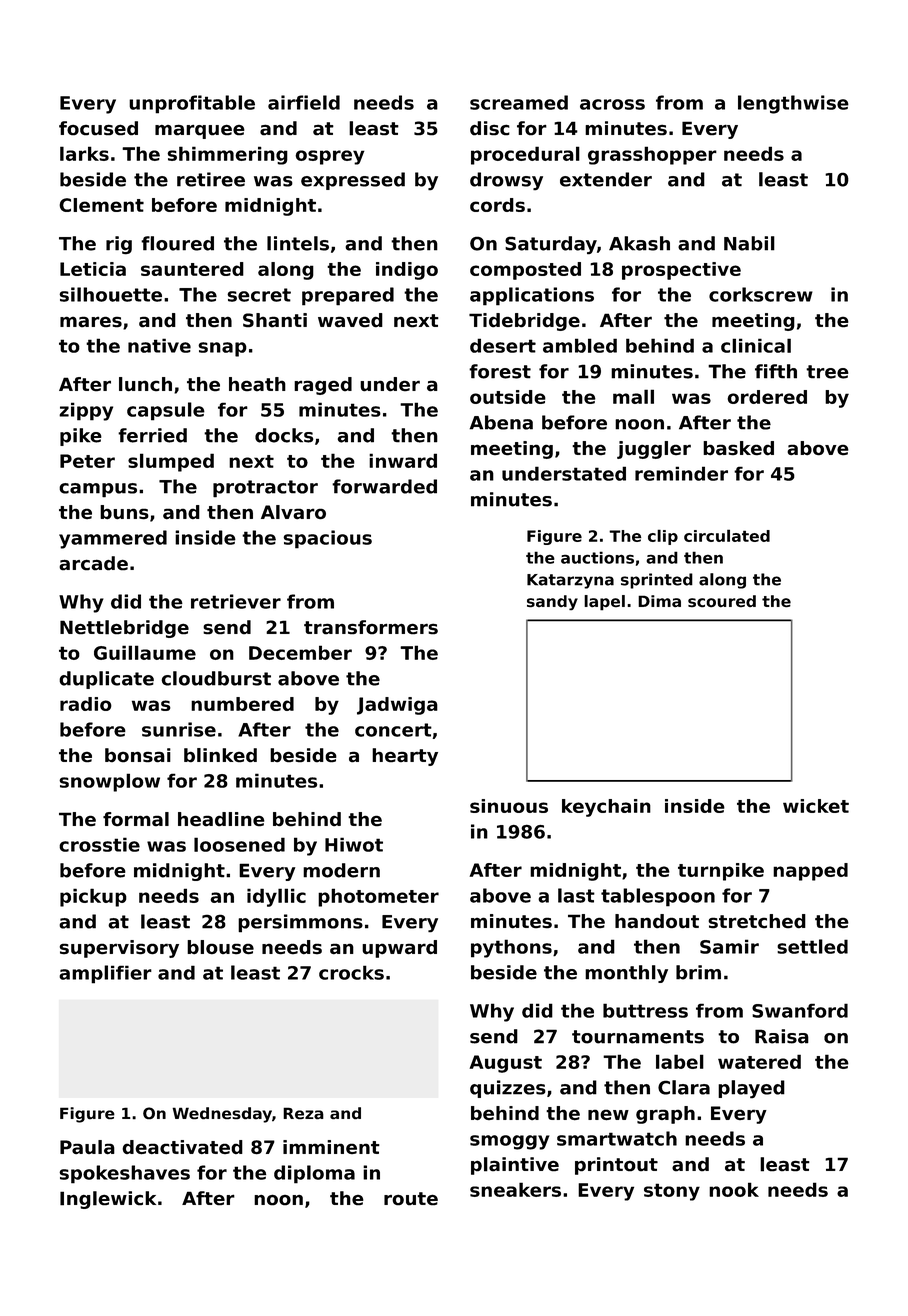  Describe the element at coordinates (407, 271) in the screenshot. I see `indigo` at that location.
